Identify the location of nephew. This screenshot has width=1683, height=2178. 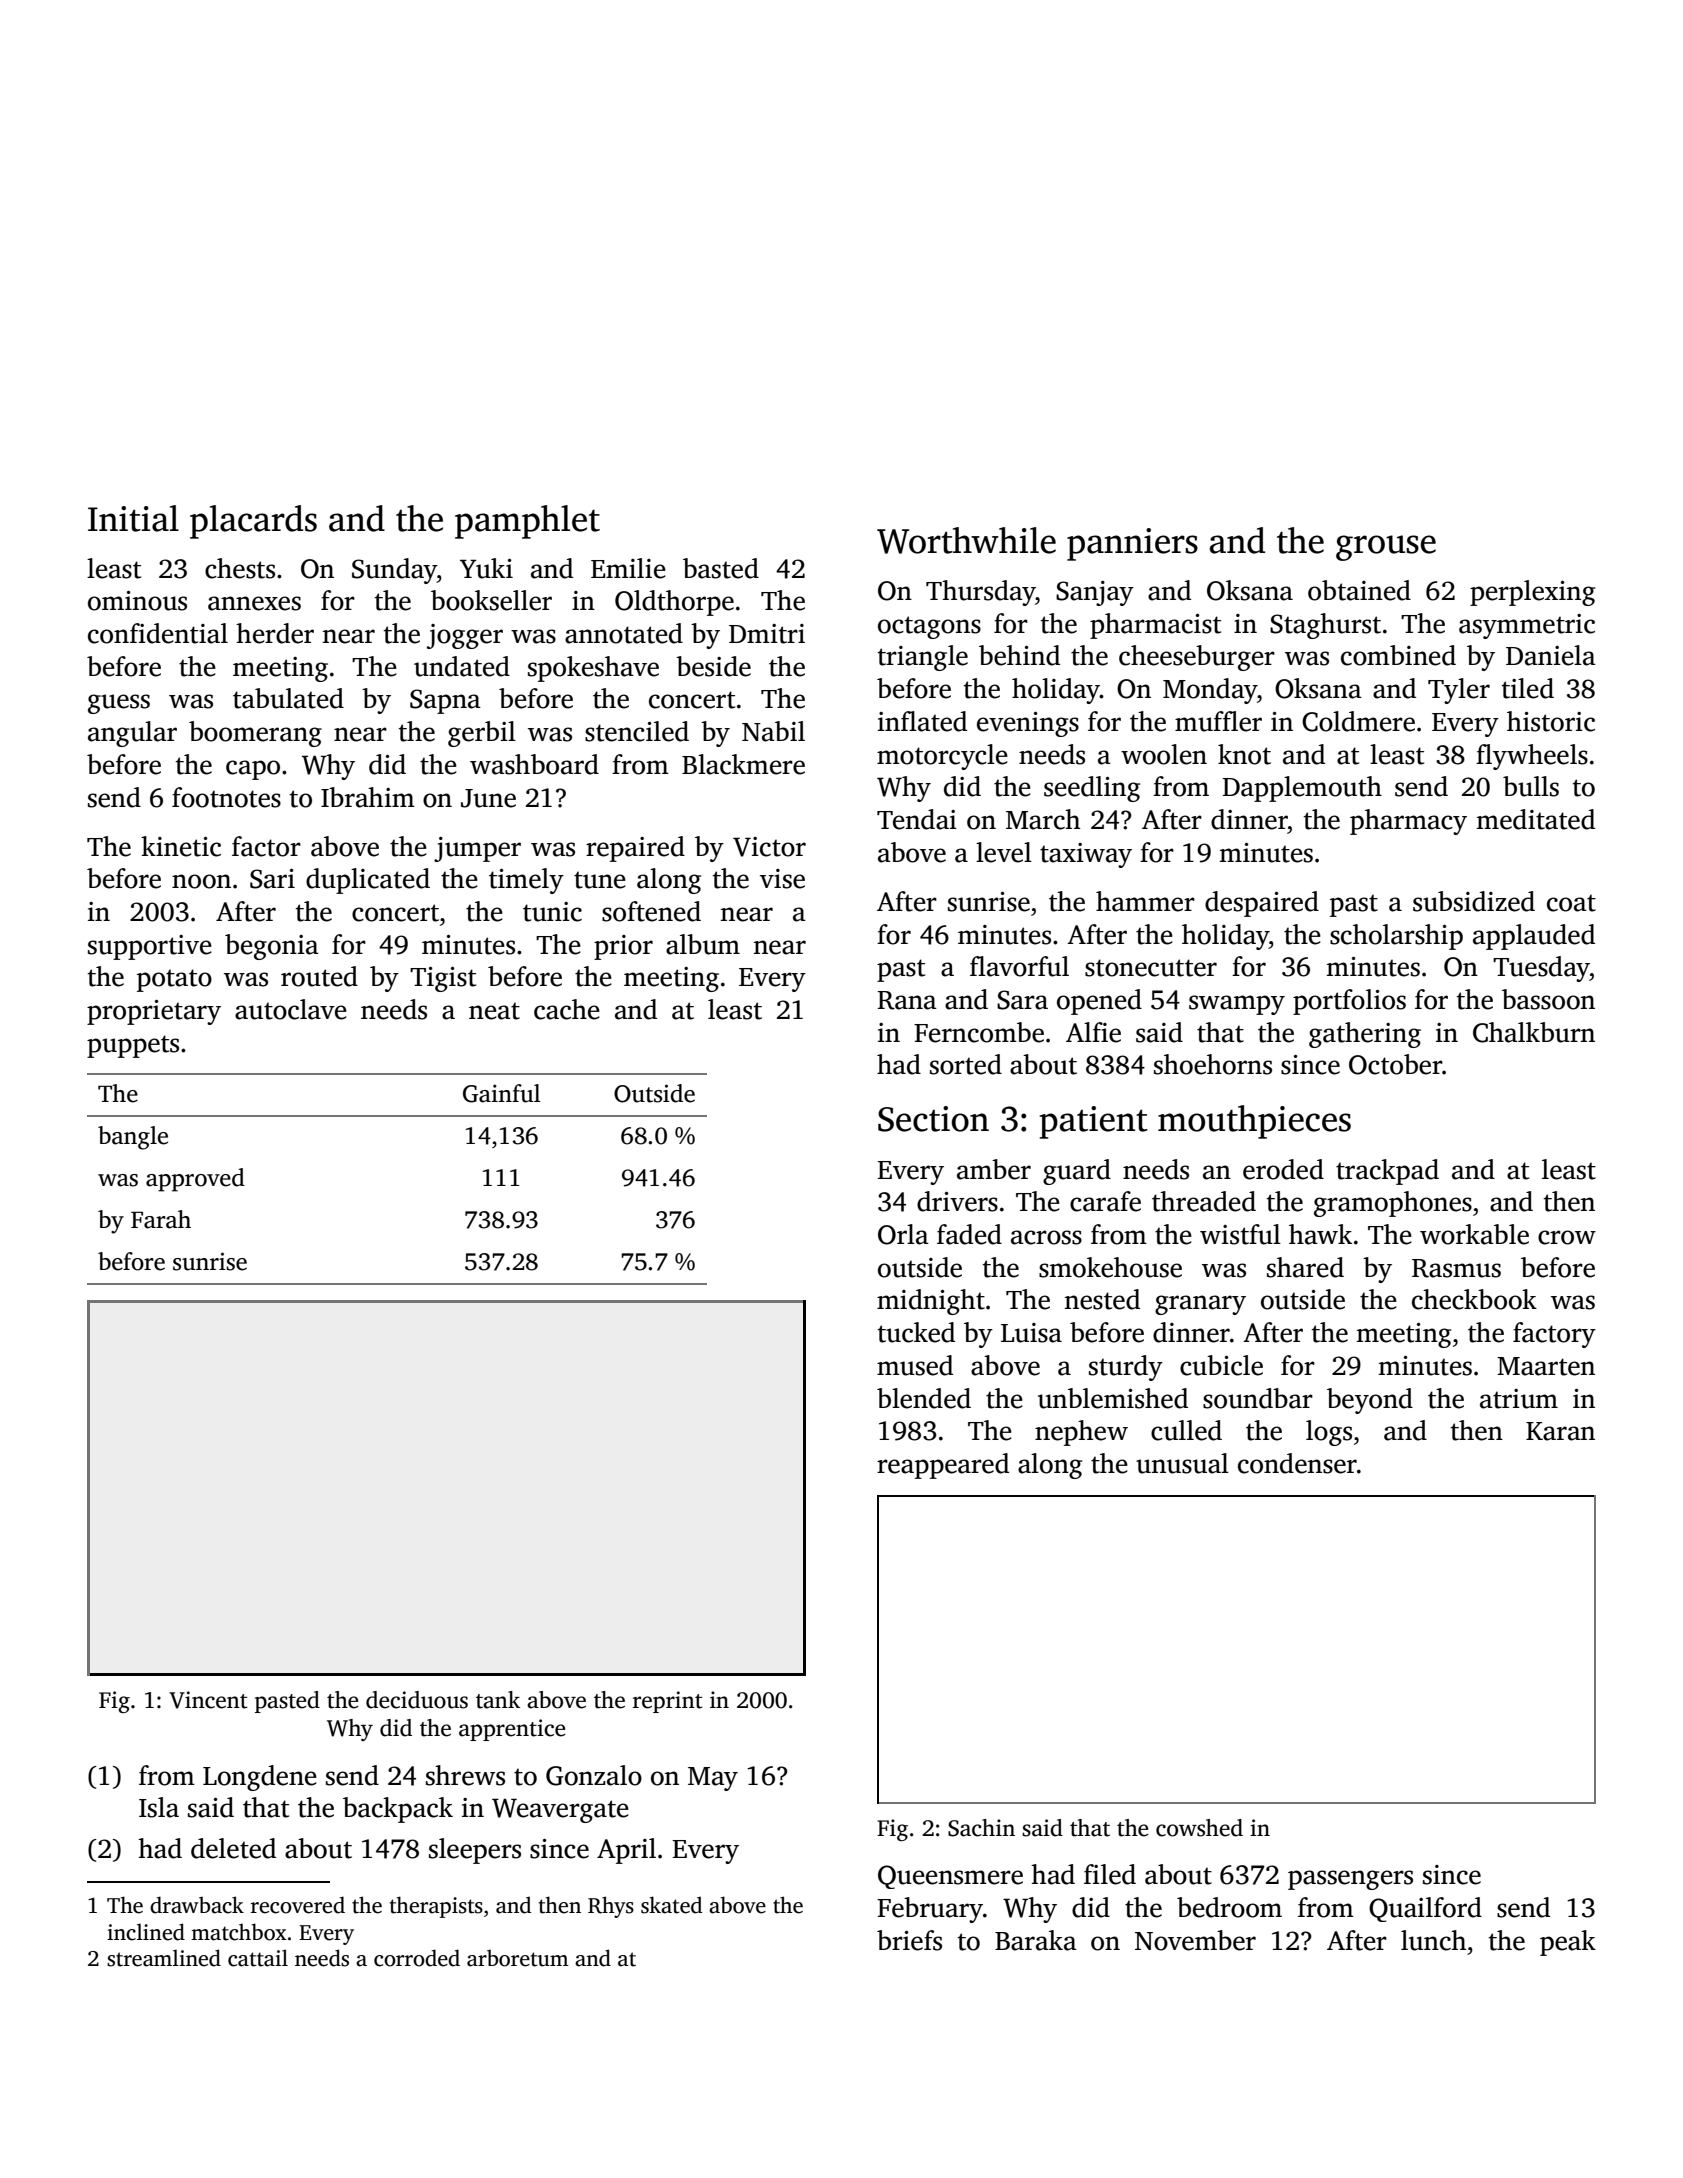
(1081, 1433).
